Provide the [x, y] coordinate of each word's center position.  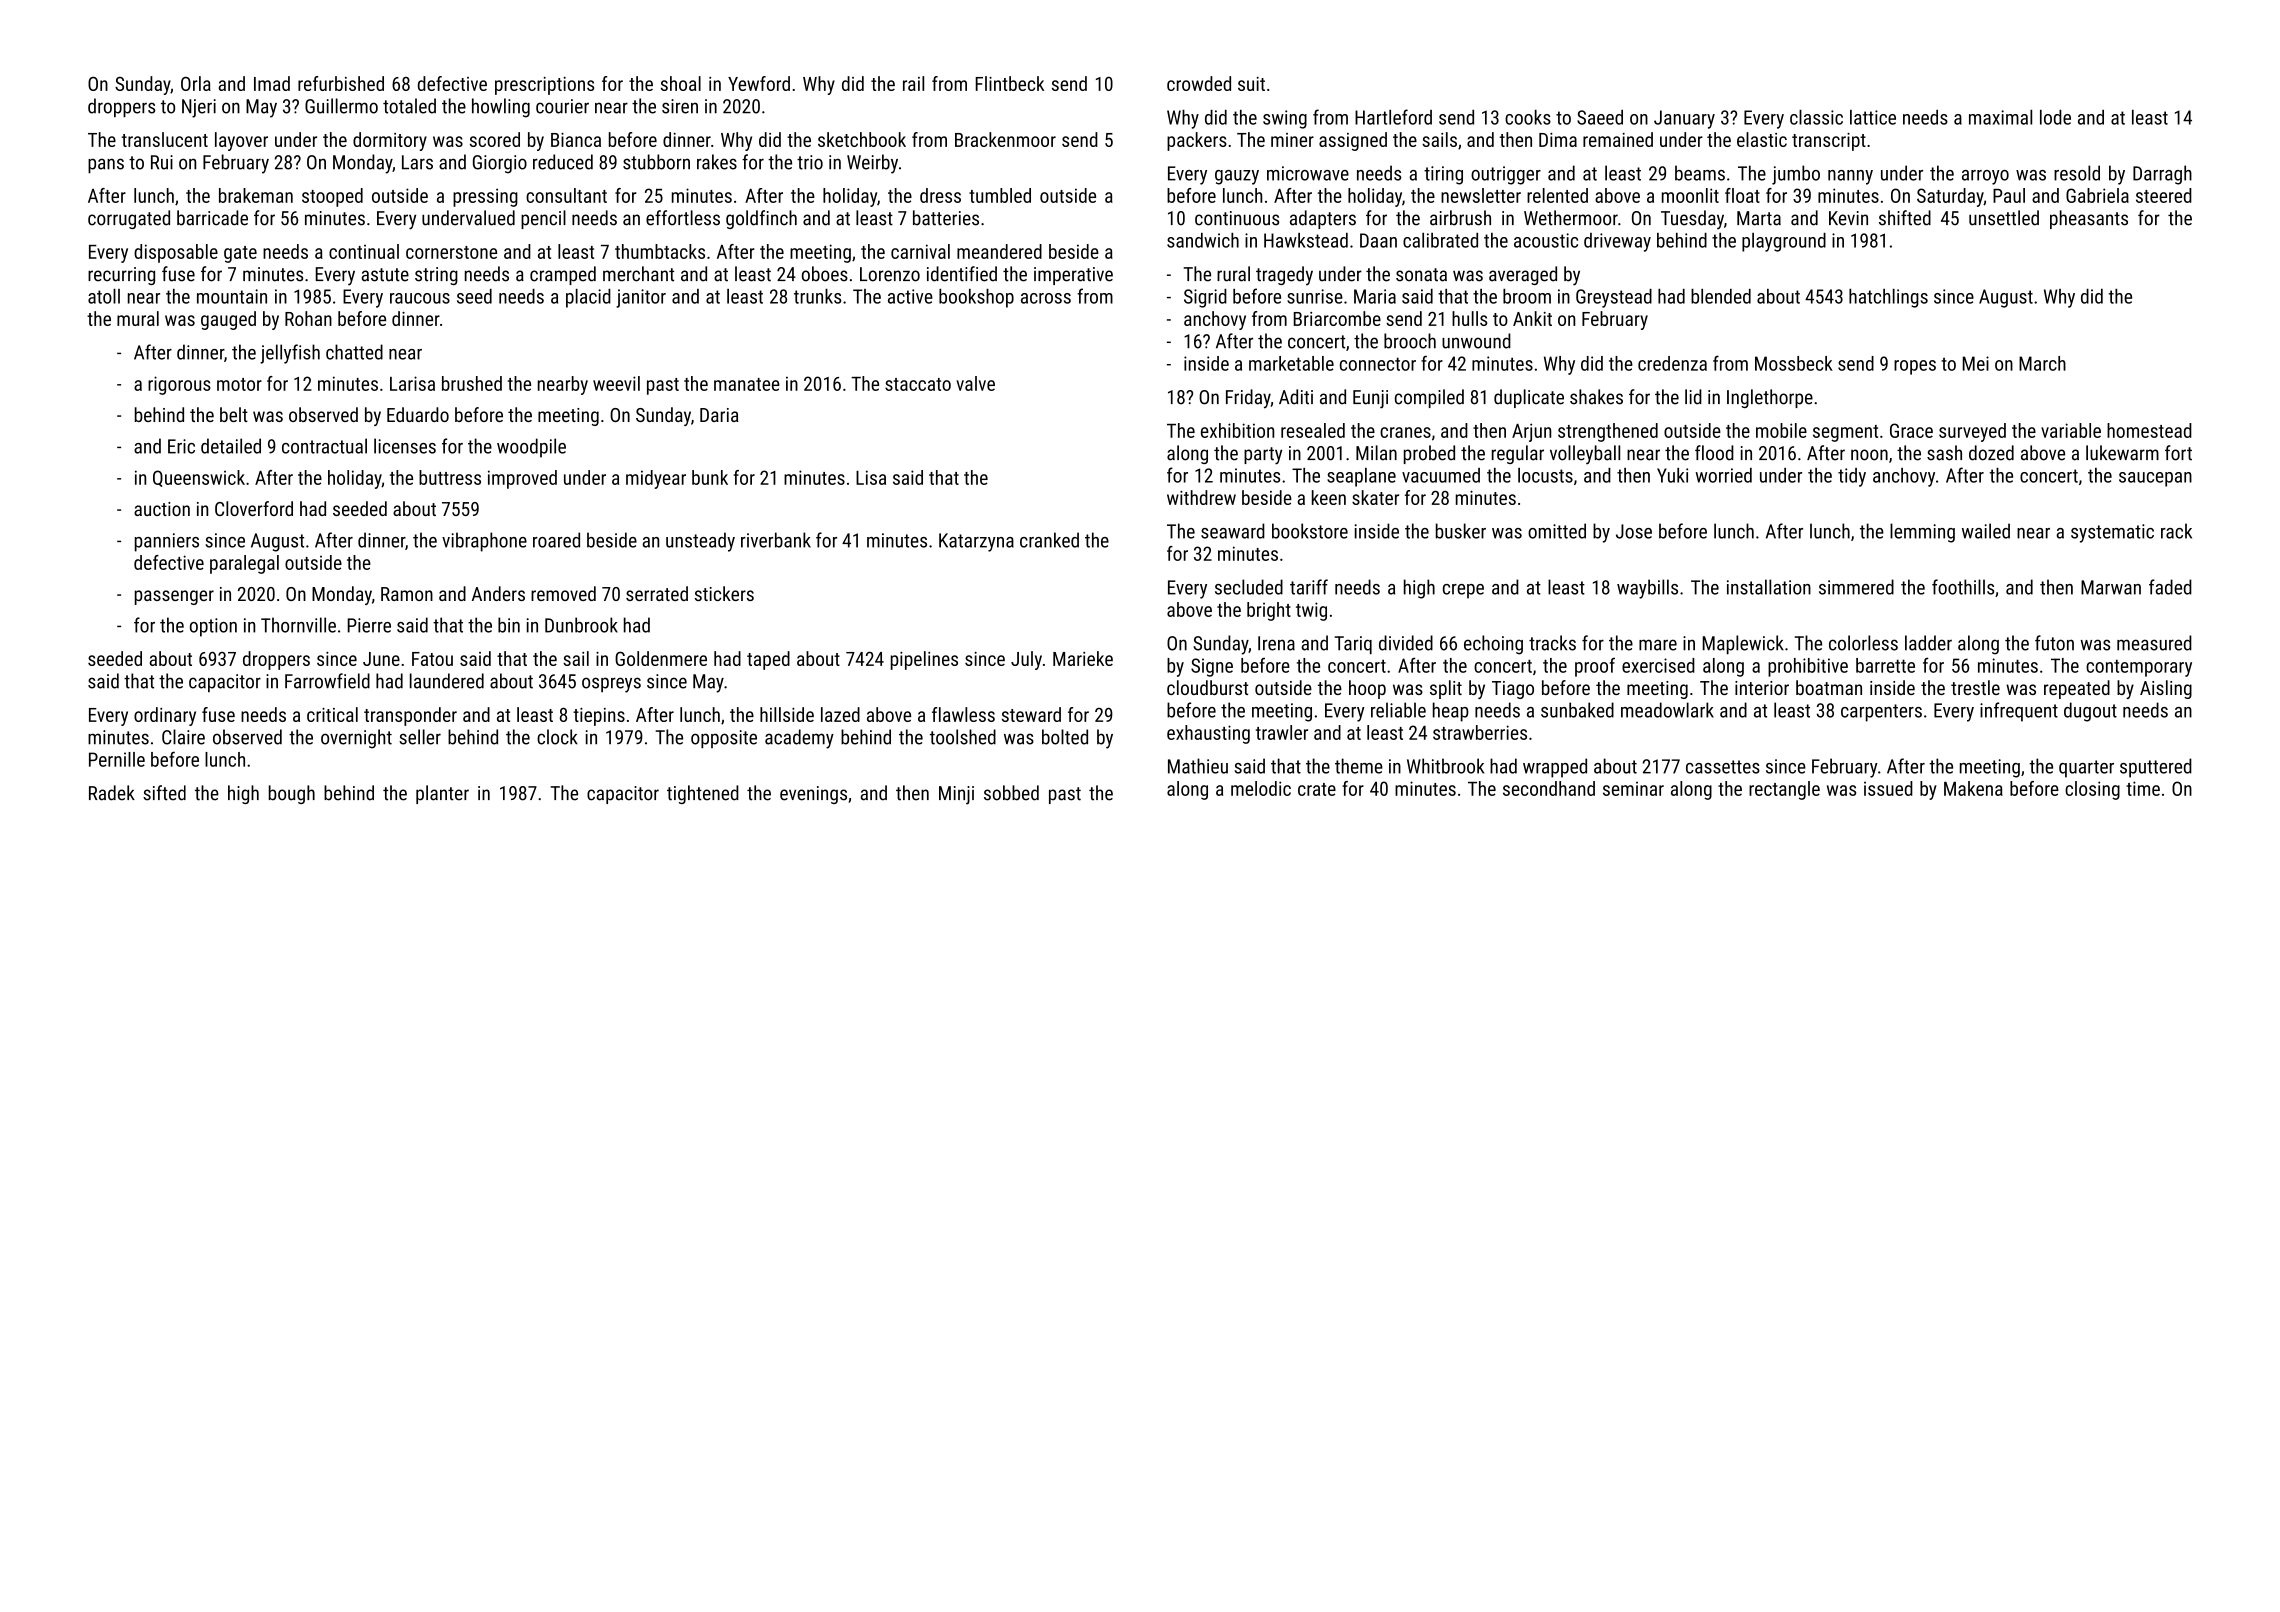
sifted [164, 793]
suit [1251, 84]
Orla [196, 83]
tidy [1852, 477]
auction [162, 509]
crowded [1199, 83]
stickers [724, 593]
